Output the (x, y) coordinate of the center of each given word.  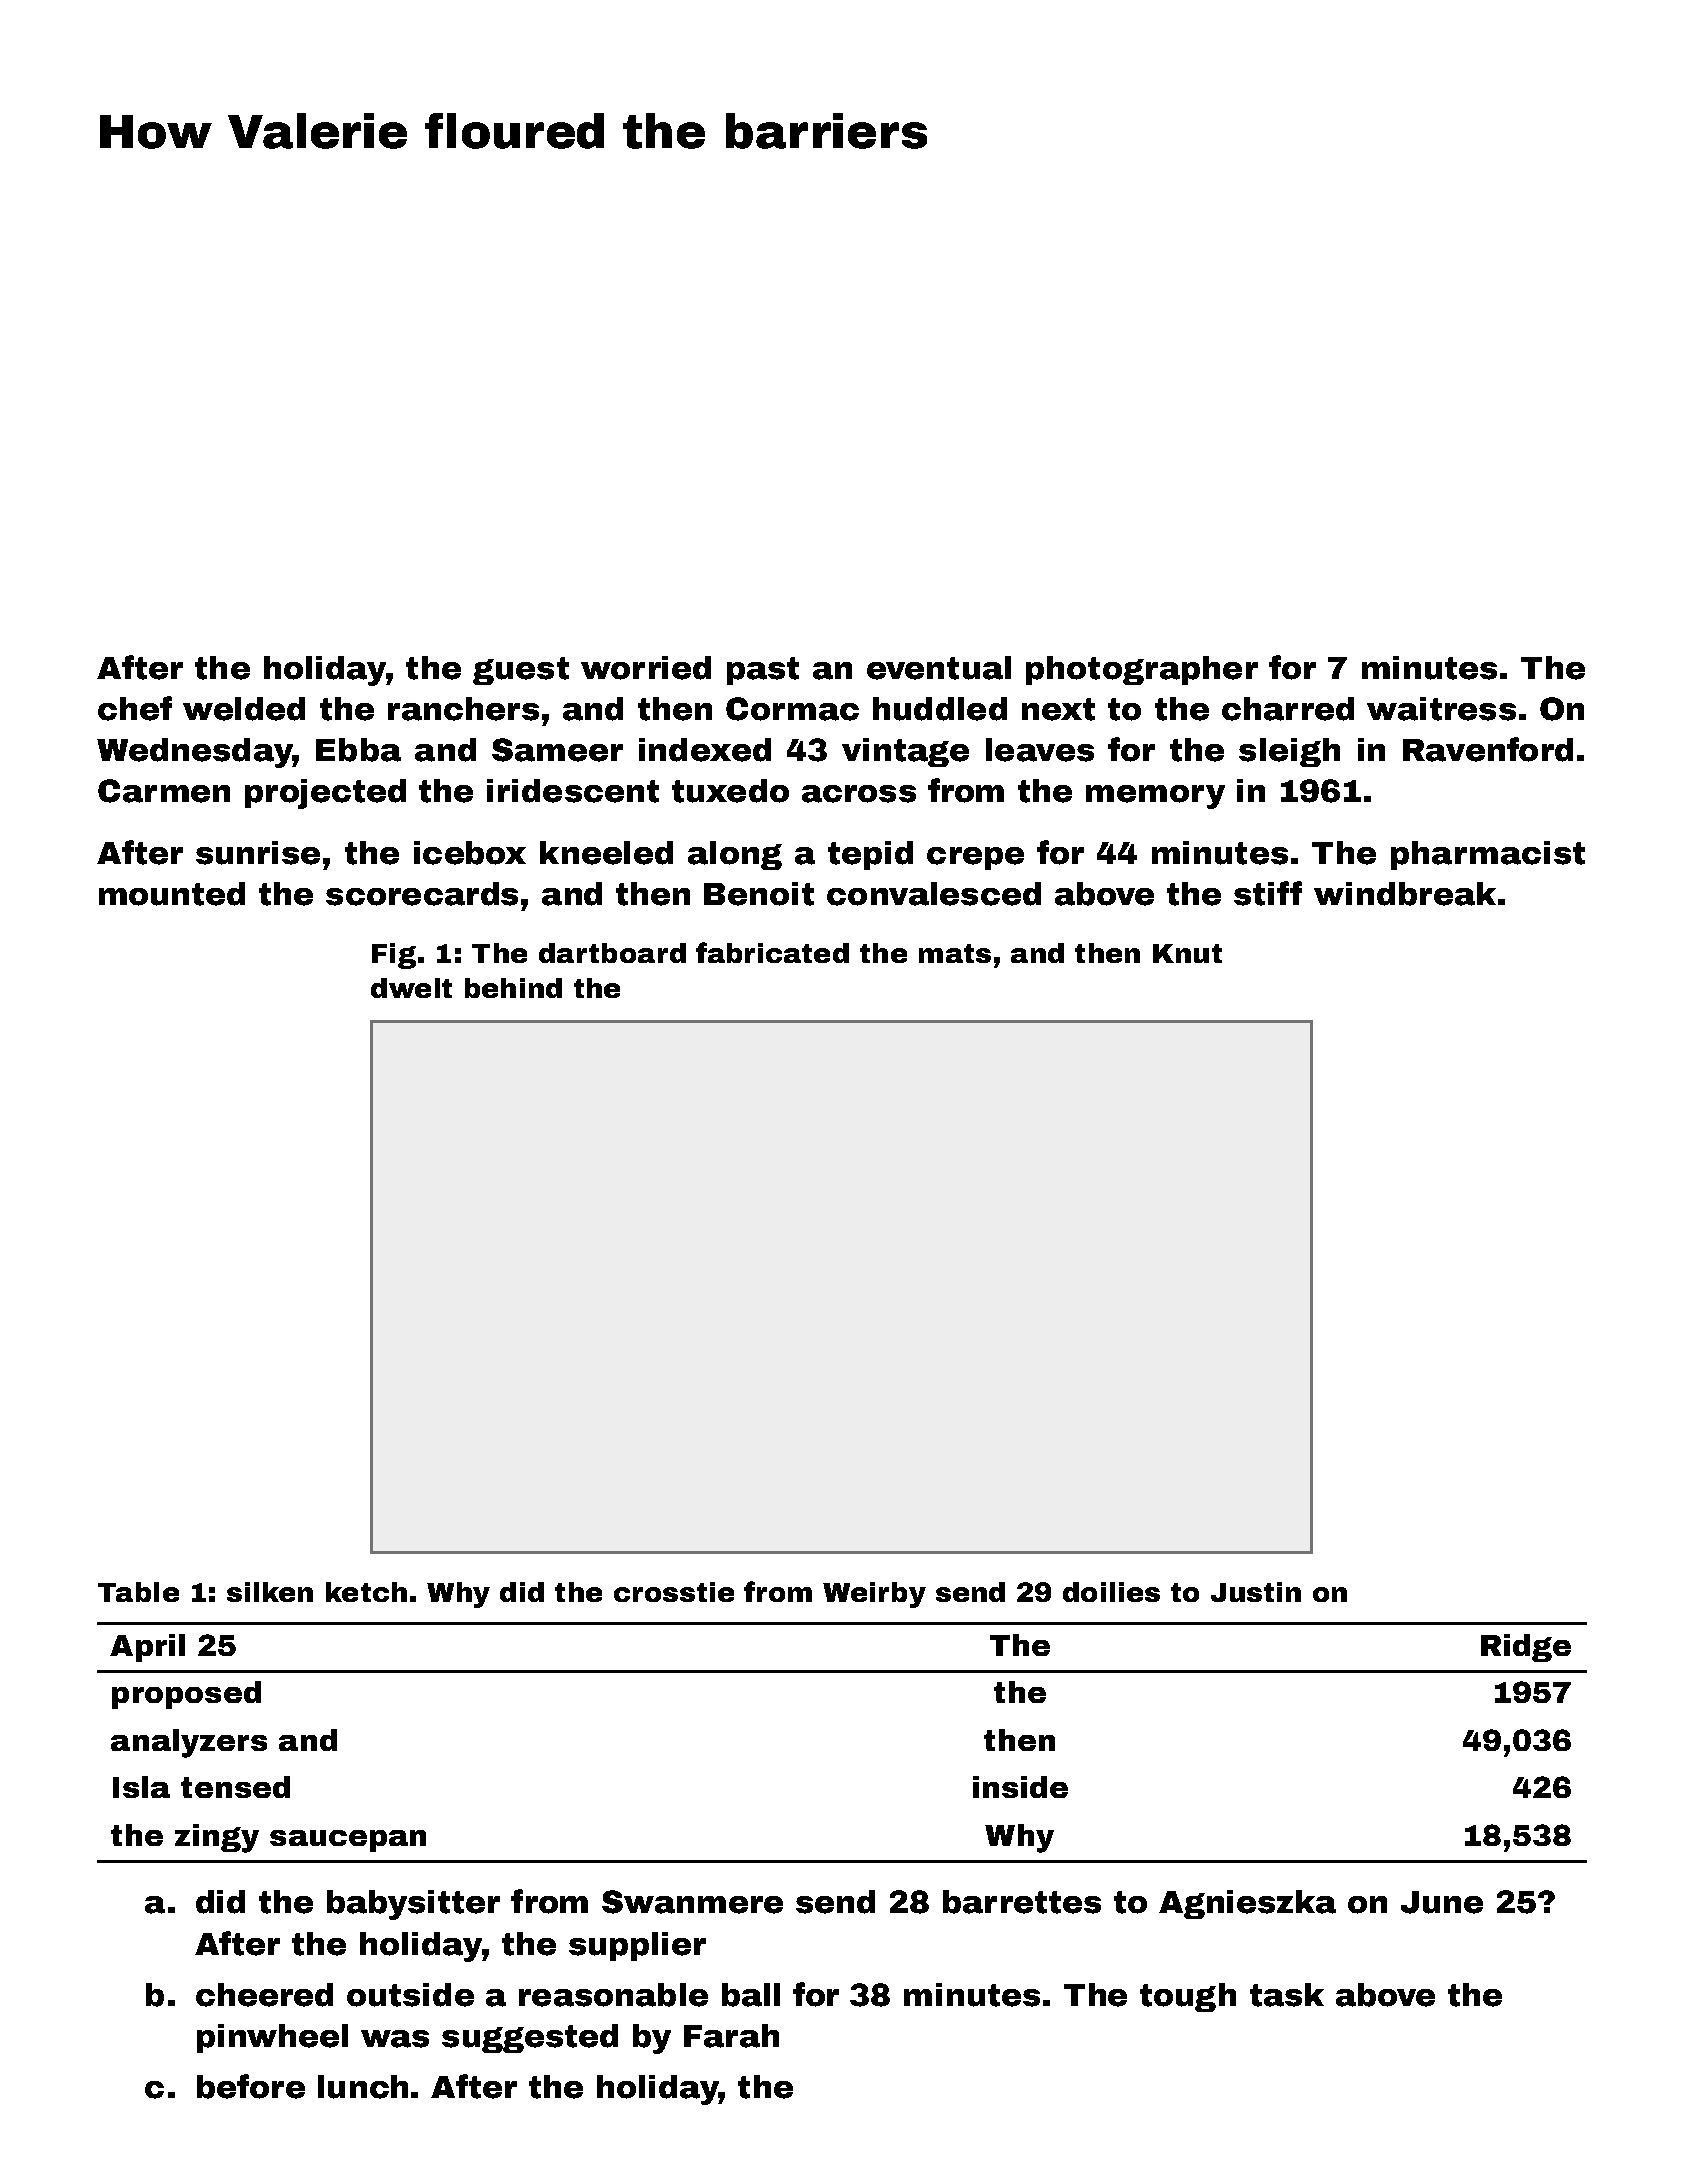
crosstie (674, 1592)
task (1287, 1995)
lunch (363, 2087)
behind (513, 988)
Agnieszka (1247, 1904)
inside (1020, 1787)
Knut (1187, 953)
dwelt (411, 988)
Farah (731, 2036)
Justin (1256, 1592)
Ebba (358, 750)
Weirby (874, 1595)
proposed (186, 1695)
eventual (939, 668)
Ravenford (1488, 749)
